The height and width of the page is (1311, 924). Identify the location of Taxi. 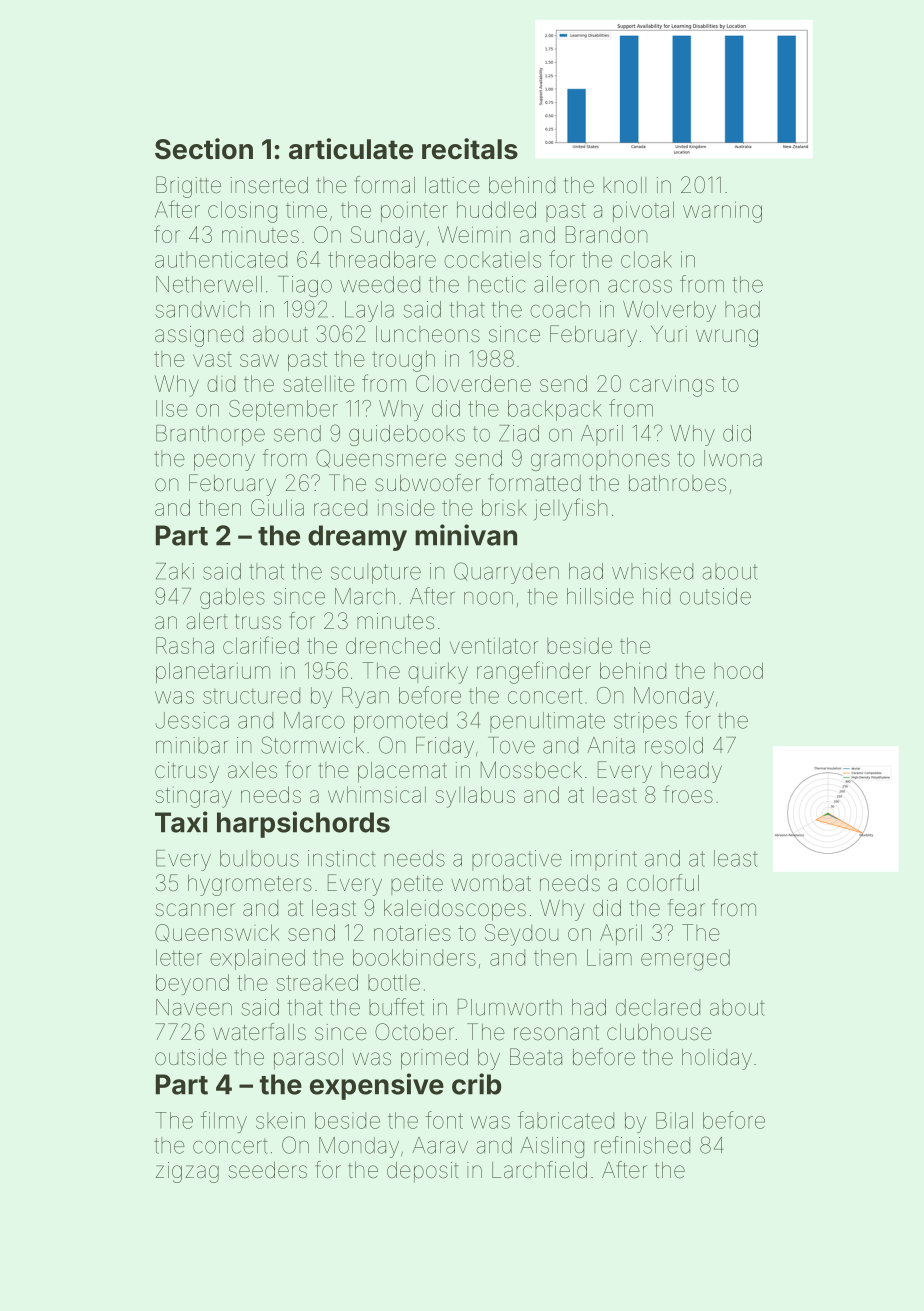
(181, 822).
